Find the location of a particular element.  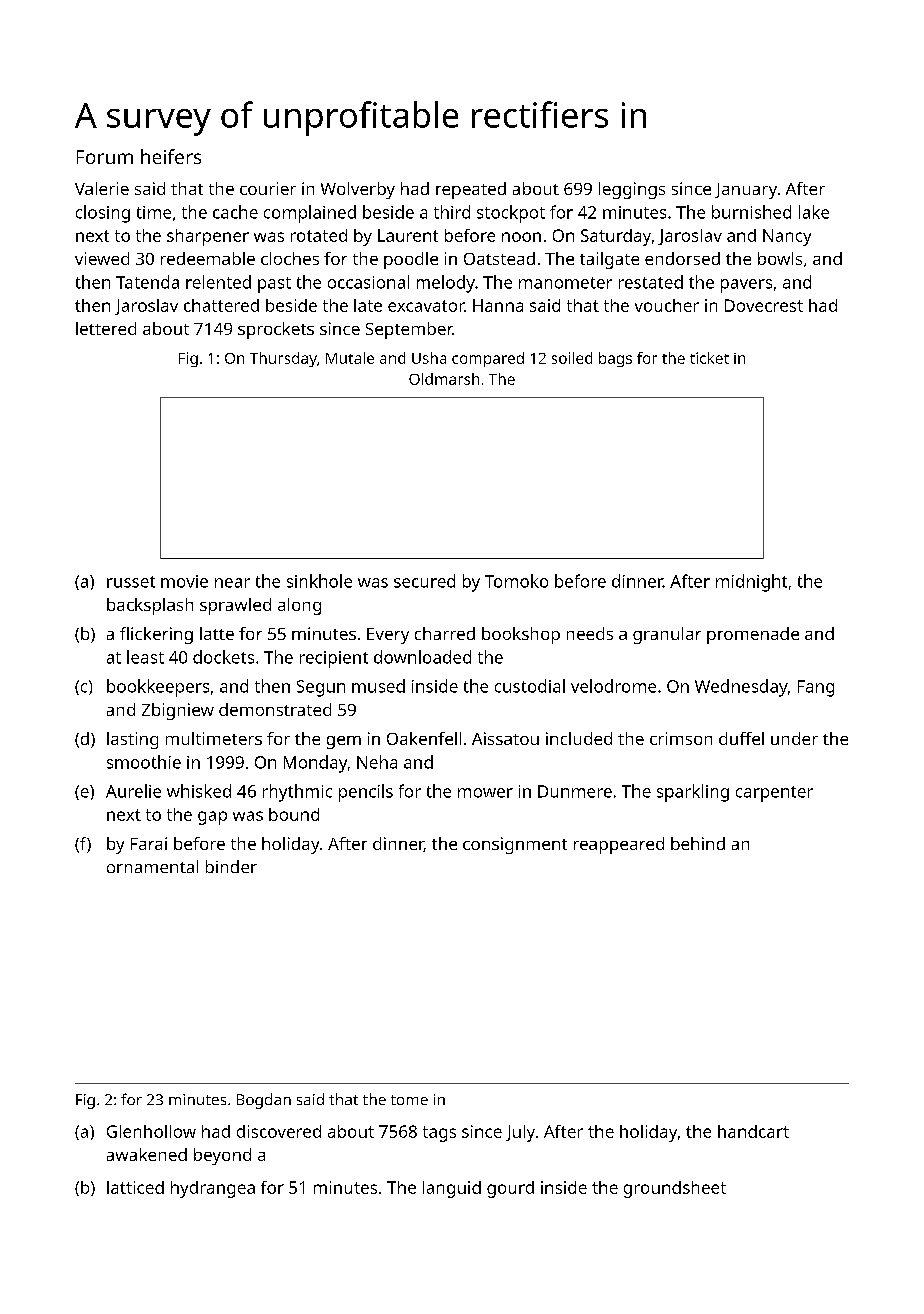

Wolverby is located at coordinates (358, 190).
